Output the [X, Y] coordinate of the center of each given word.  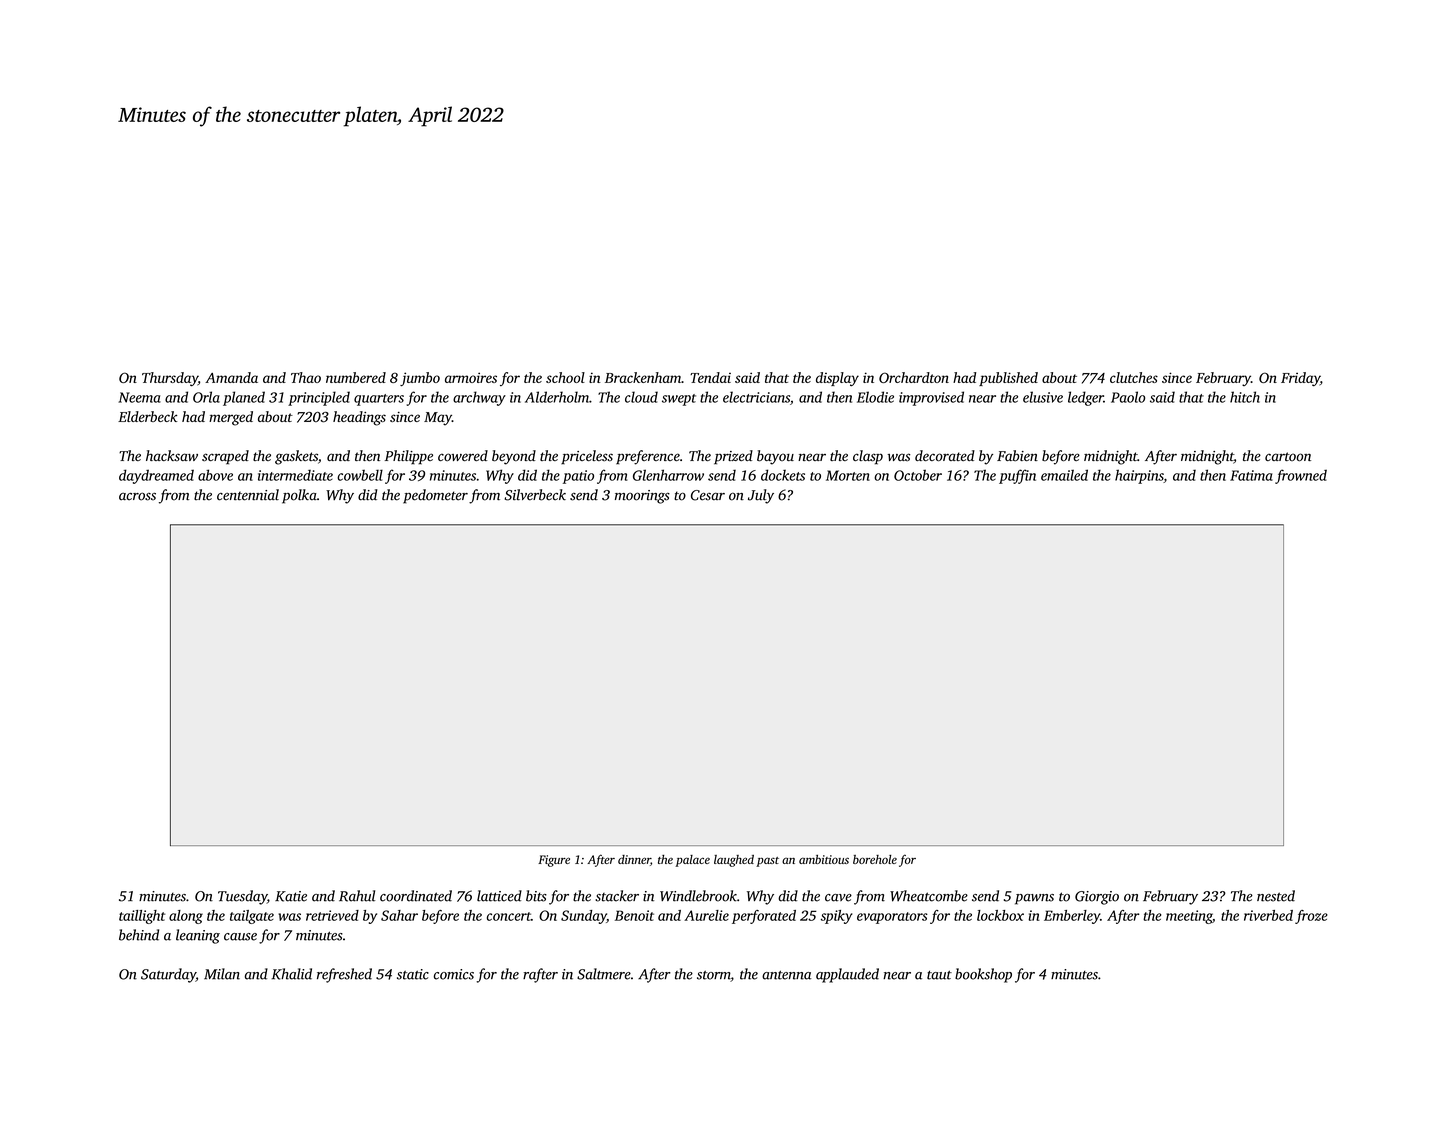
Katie [291, 896]
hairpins [1139, 476]
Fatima [1251, 475]
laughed [734, 861]
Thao [306, 377]
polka [299, 496]
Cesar [708, 495]
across [137, 496]
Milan [222, 974]
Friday [1300, 379]
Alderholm [557, 397]
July [761, 496]
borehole [875, 859]
